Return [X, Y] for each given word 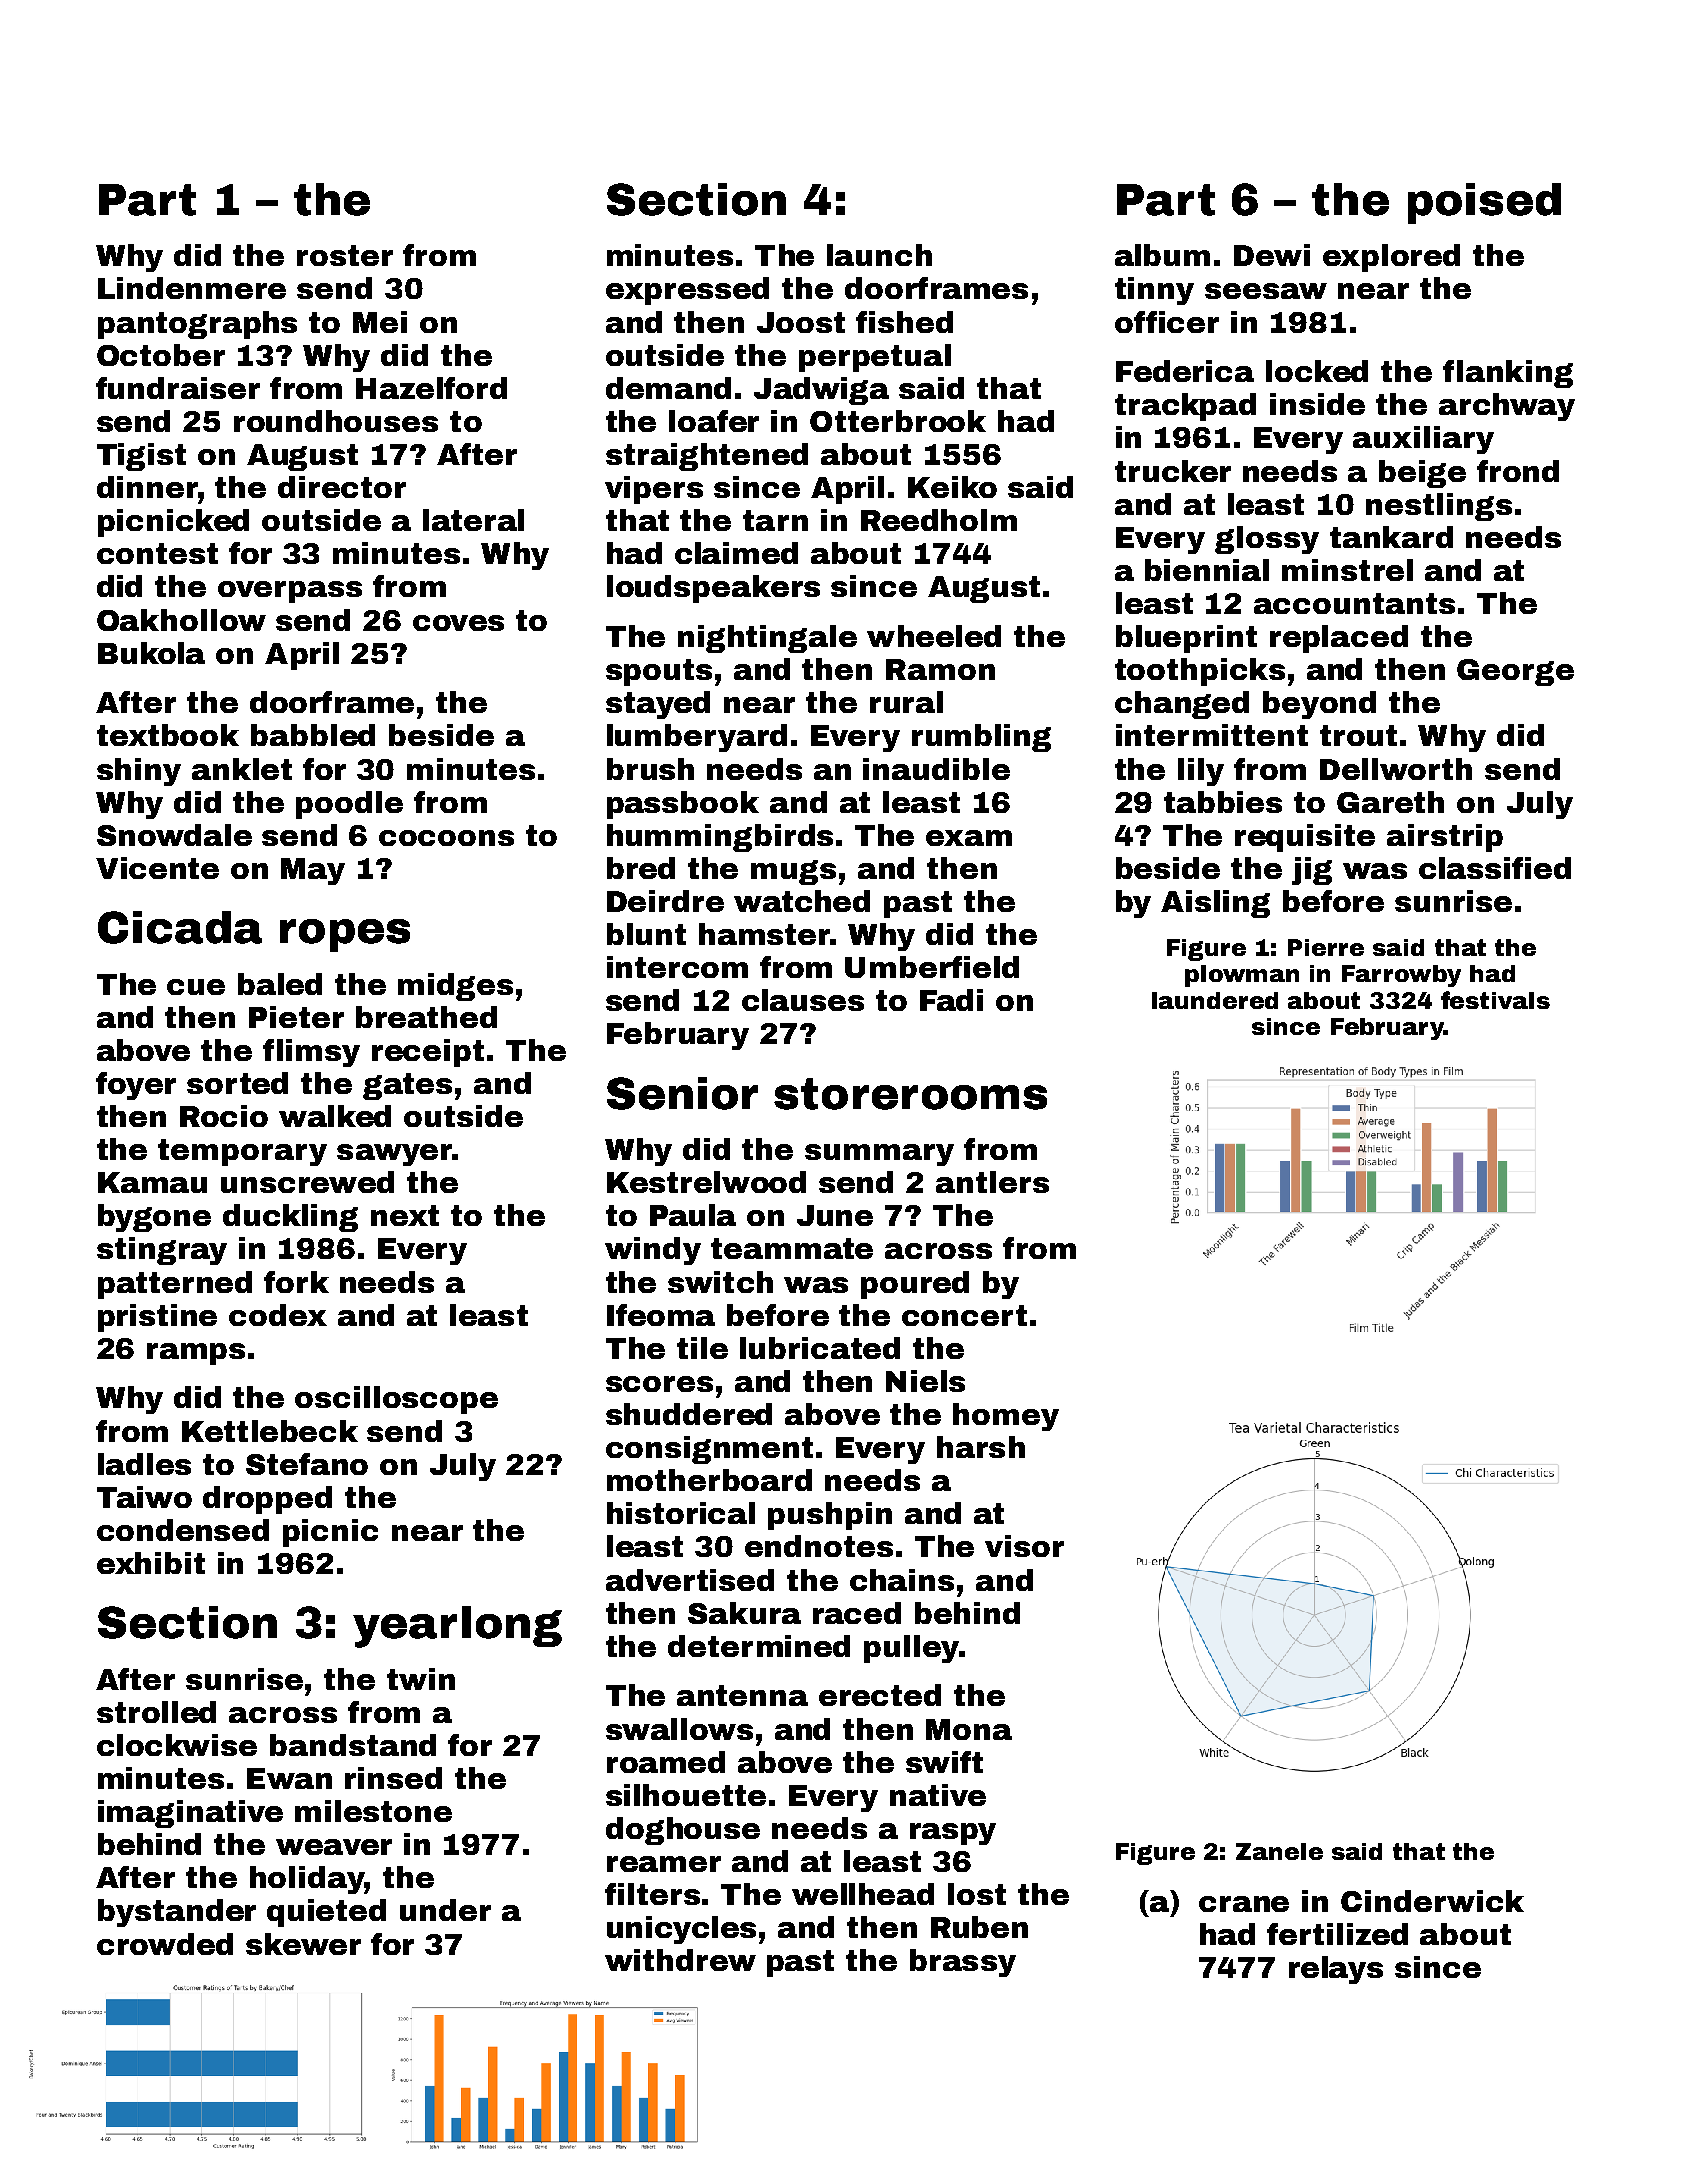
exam [969, 838]
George [1515, 672]
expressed [687, 291]
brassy [963, 1963]
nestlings [1439, 507]
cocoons [446, 838]
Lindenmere [192, 288]
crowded [165, 1944]
